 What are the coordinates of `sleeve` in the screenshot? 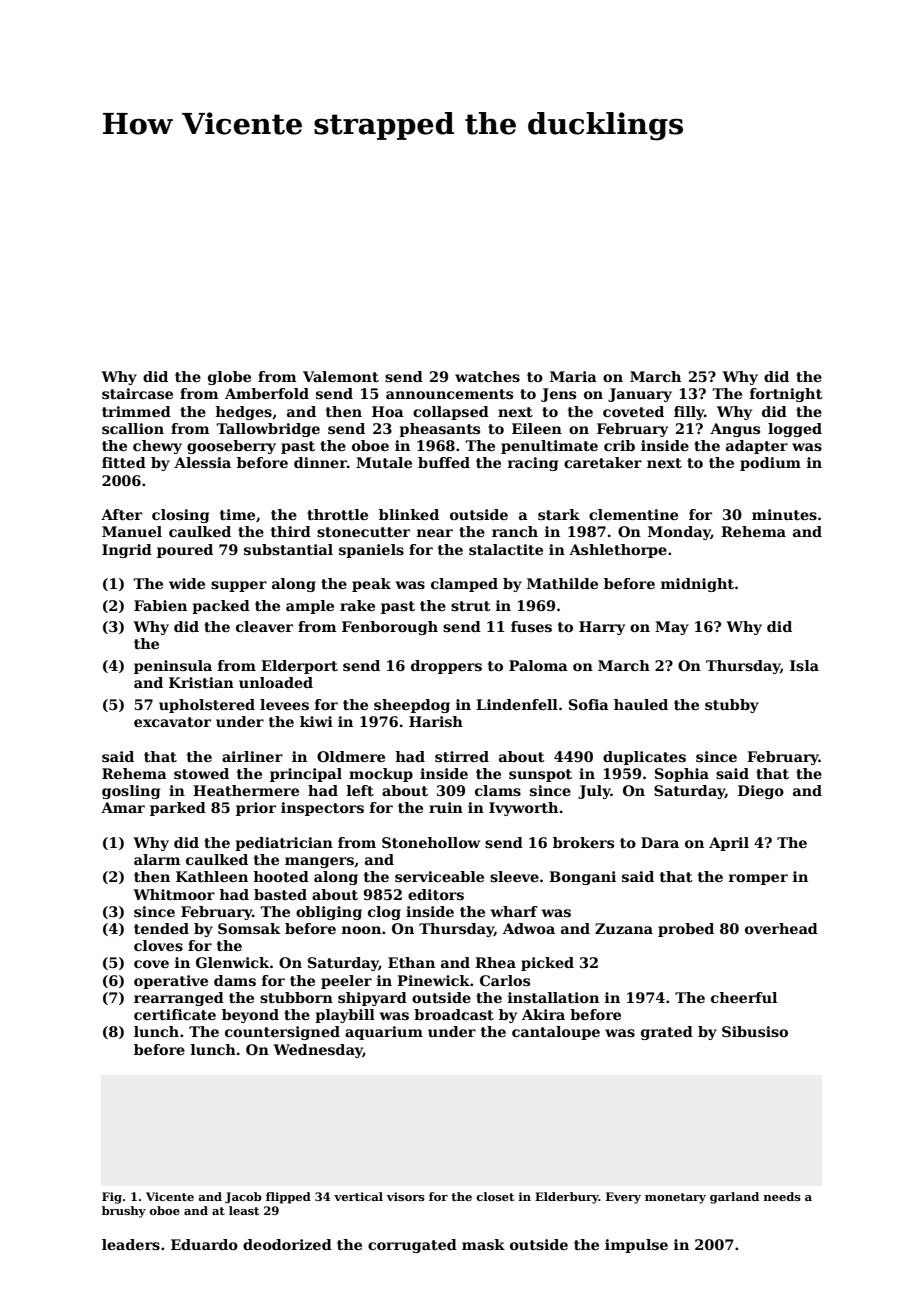 It's located at (514, 876).
